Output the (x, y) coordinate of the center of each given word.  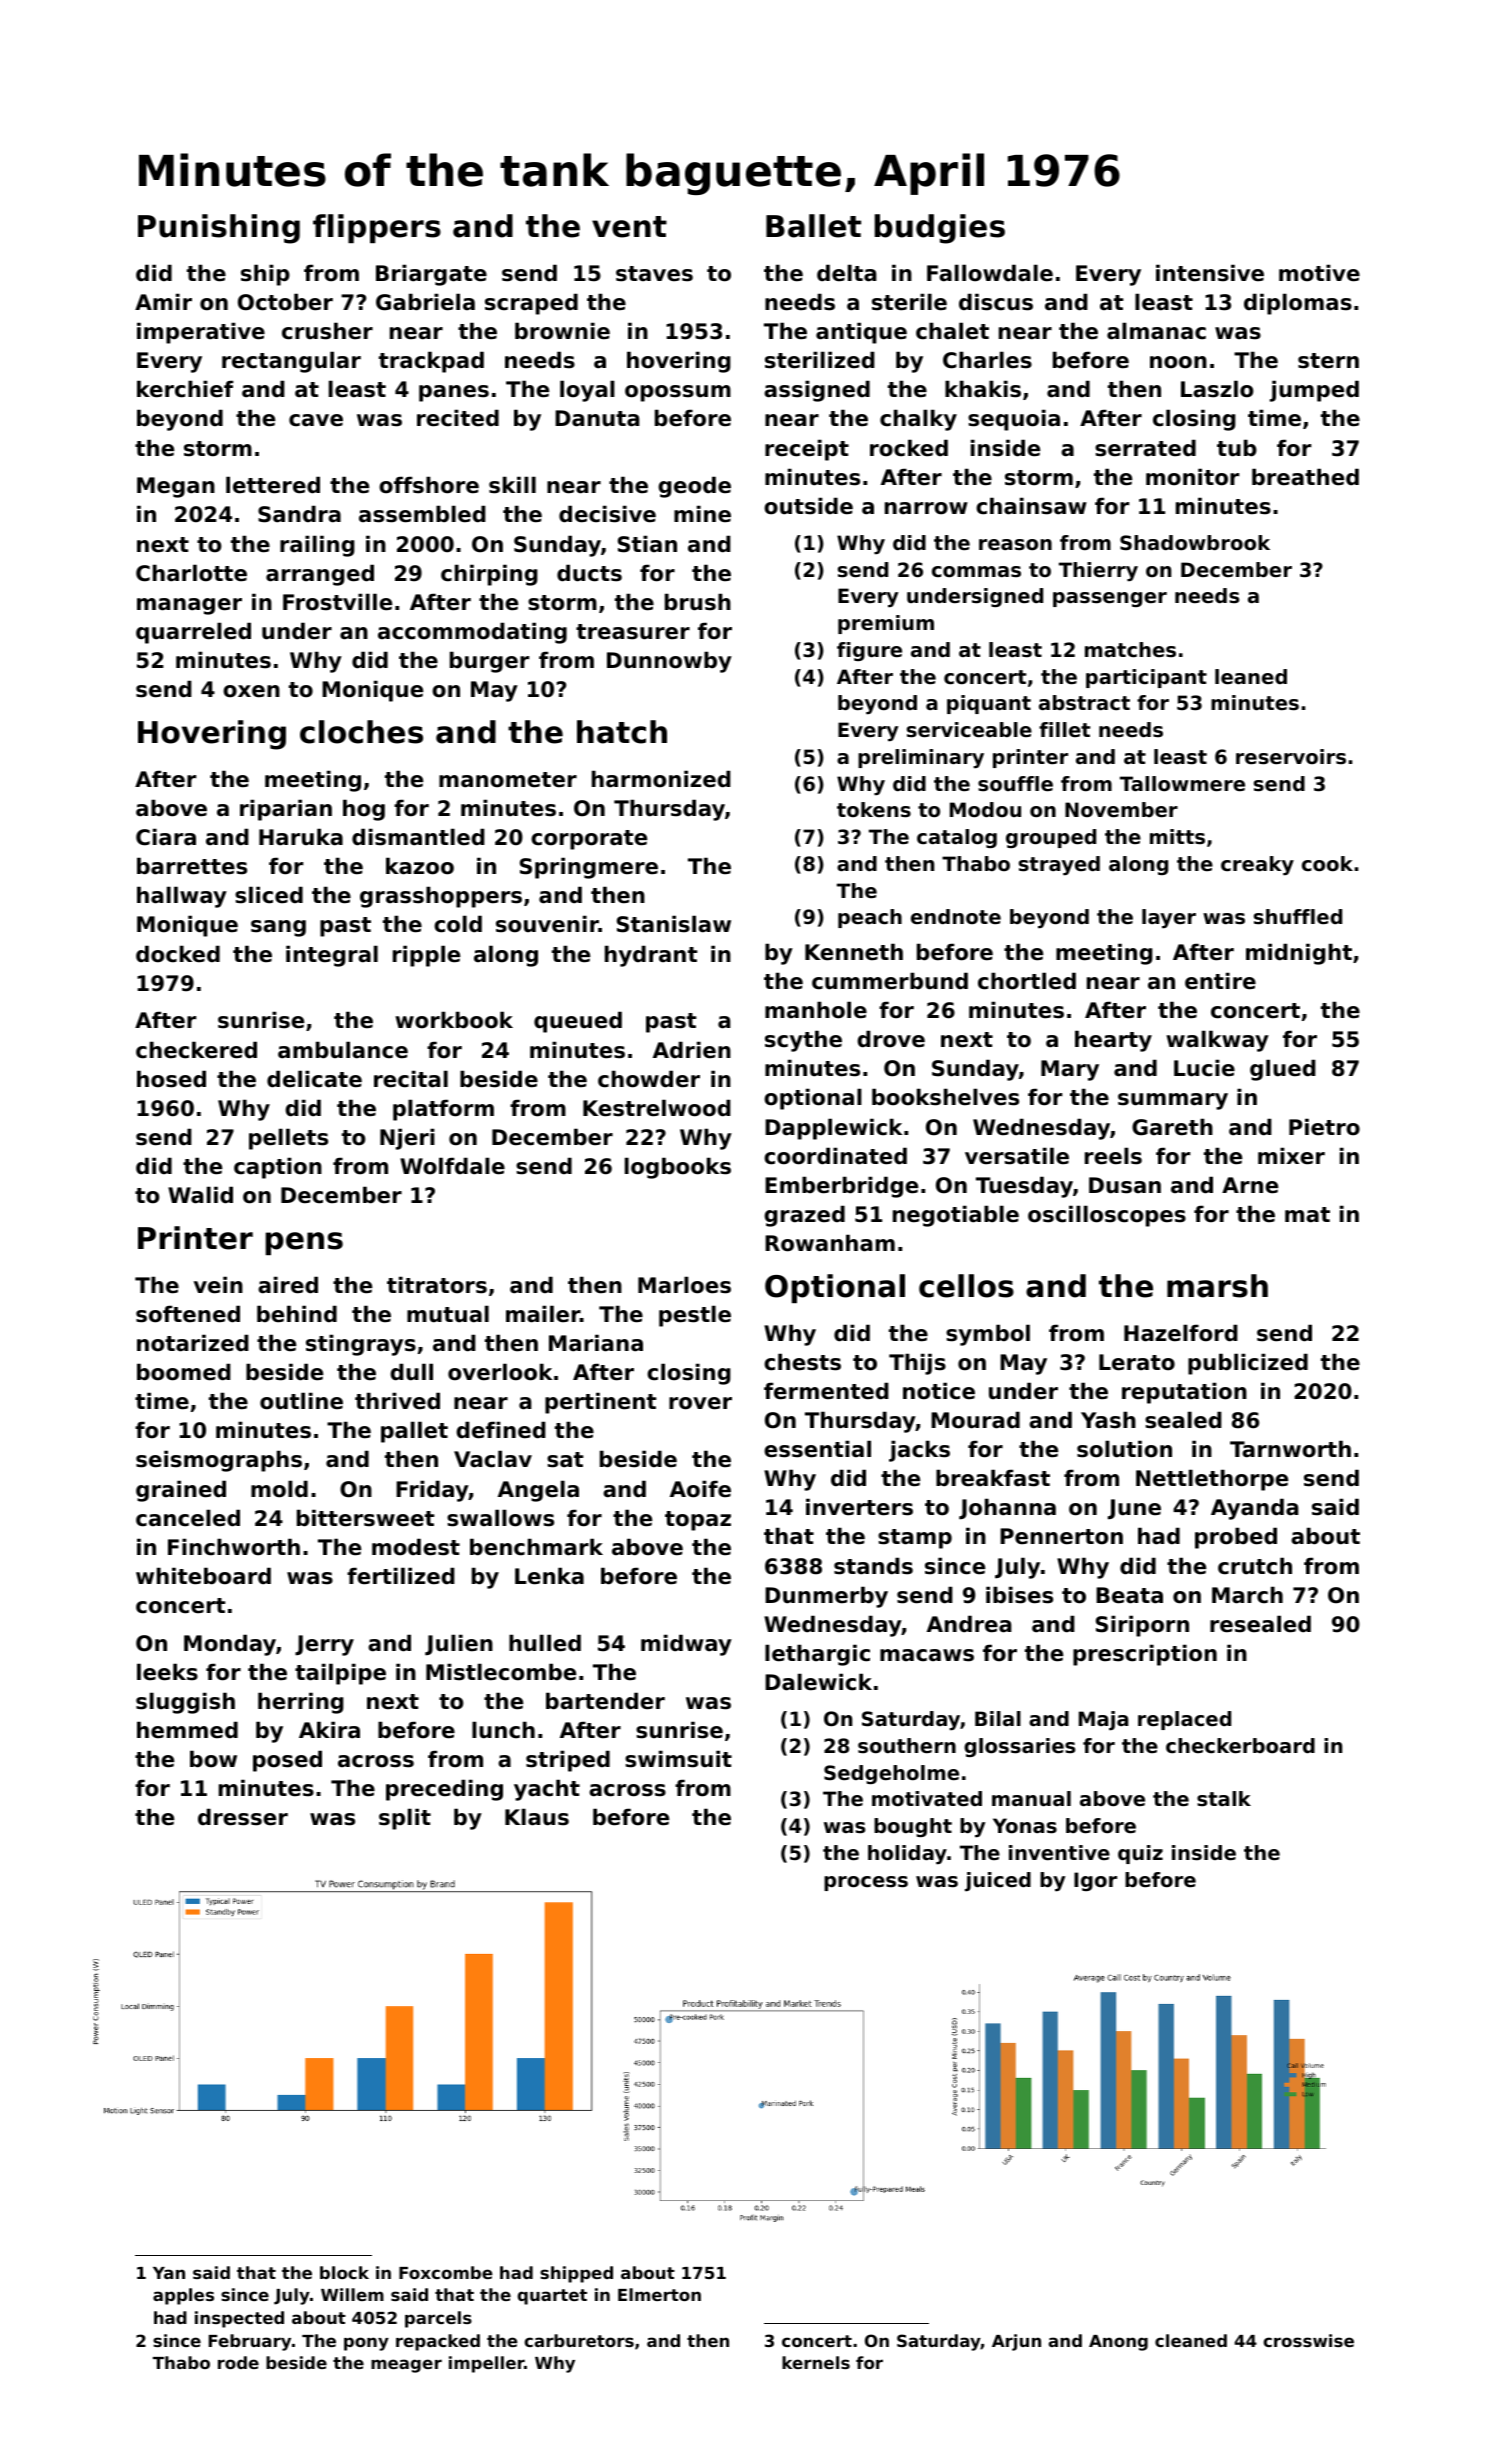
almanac (1156, 331)
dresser (243, 1817)
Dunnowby (669, 662)
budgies (940, 229)
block (344, 2272)
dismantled (418, 837)
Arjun (1016, 2342)
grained (181, 1491)
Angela (538, 1491)
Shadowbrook (1195, 543)
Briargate (431, 275)
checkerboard (1240, 1746)
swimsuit (678, 1759)
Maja (1103, 1720)
